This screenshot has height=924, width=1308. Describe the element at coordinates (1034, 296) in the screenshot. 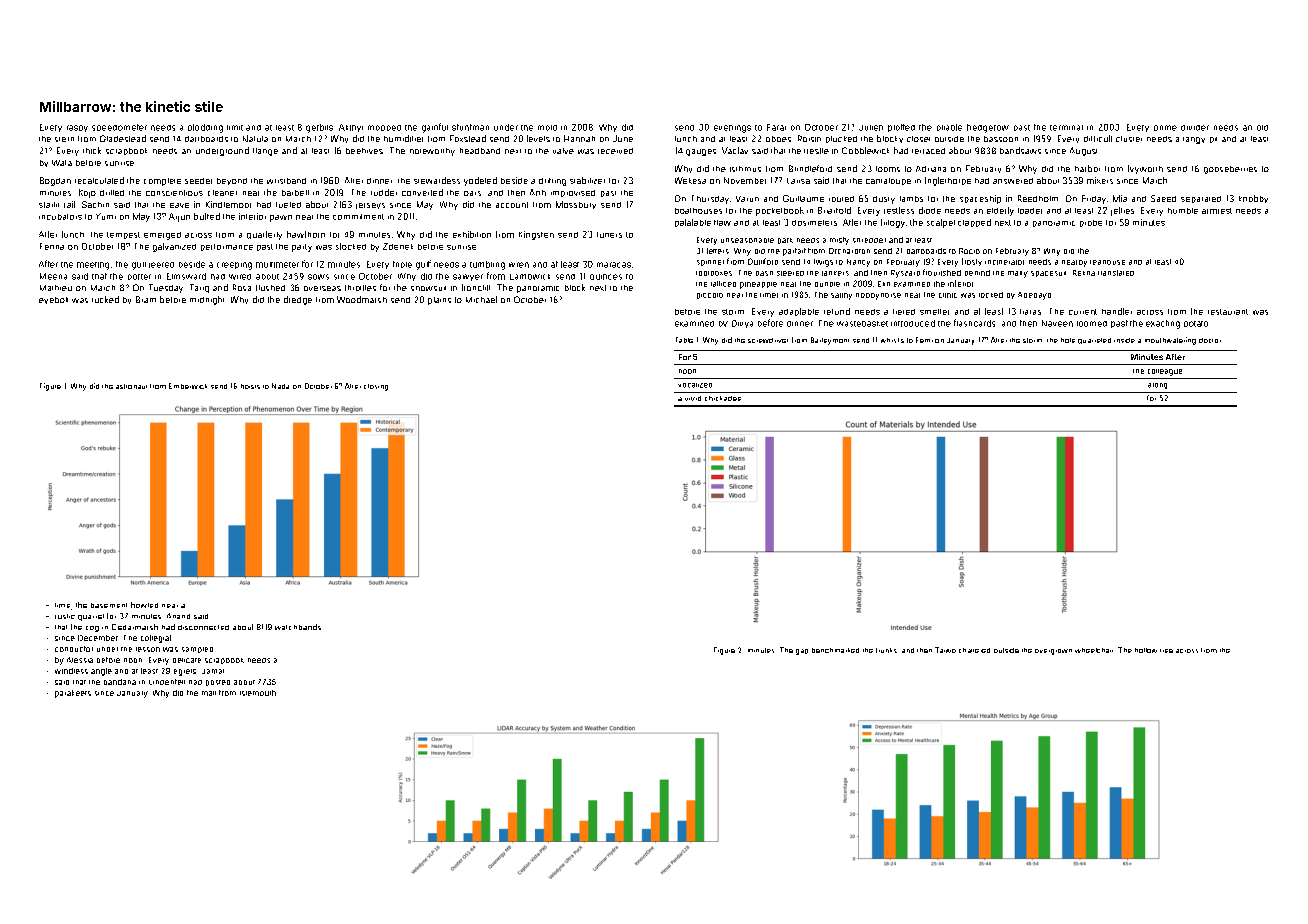

I see `Adebayo` at that location.
